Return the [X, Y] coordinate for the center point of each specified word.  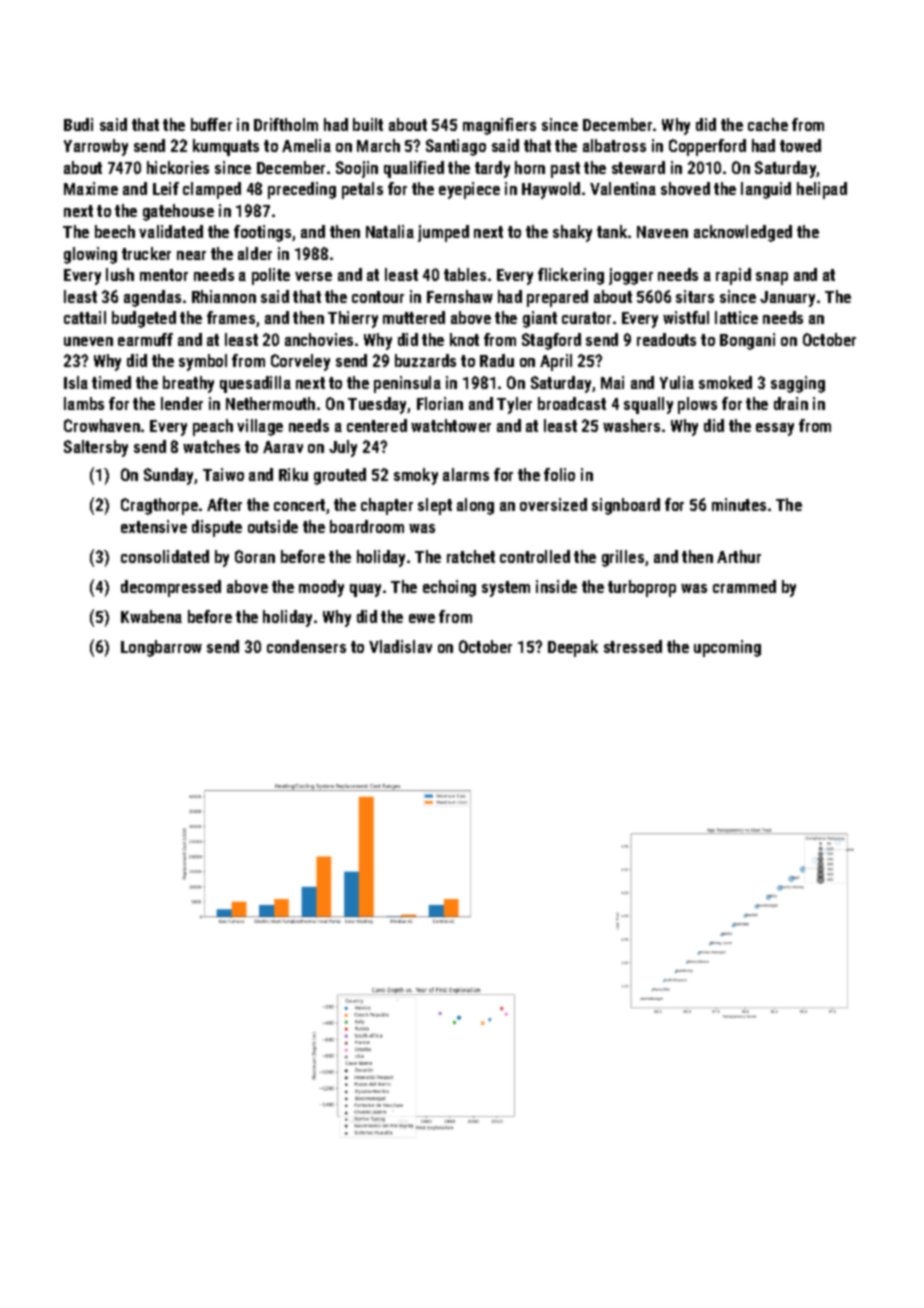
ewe [422, 618]
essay [775, 429]
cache [768, 124]
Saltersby [96, 448]
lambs [84, 403]
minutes [739, 504]
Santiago [456, 147]
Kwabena [151, 616]
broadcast [572, 403]
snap [772, 278]
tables [465, 274]
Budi [78, 124]
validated [171, 231]
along [475, 506]
